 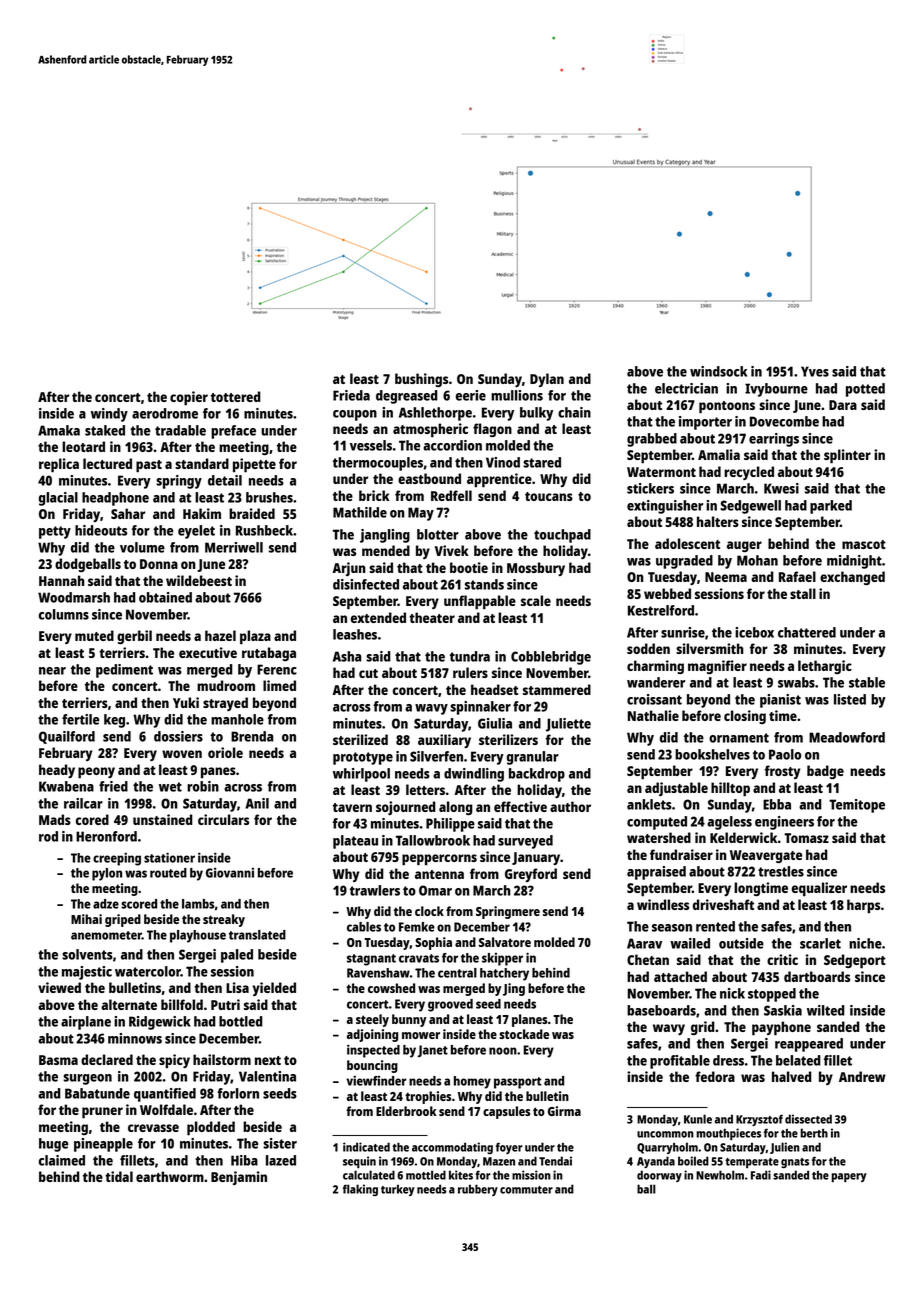 What do you see at coordinates (109, 415) in the screenshot?
I see `windy` at bounding box center [109, 415].
